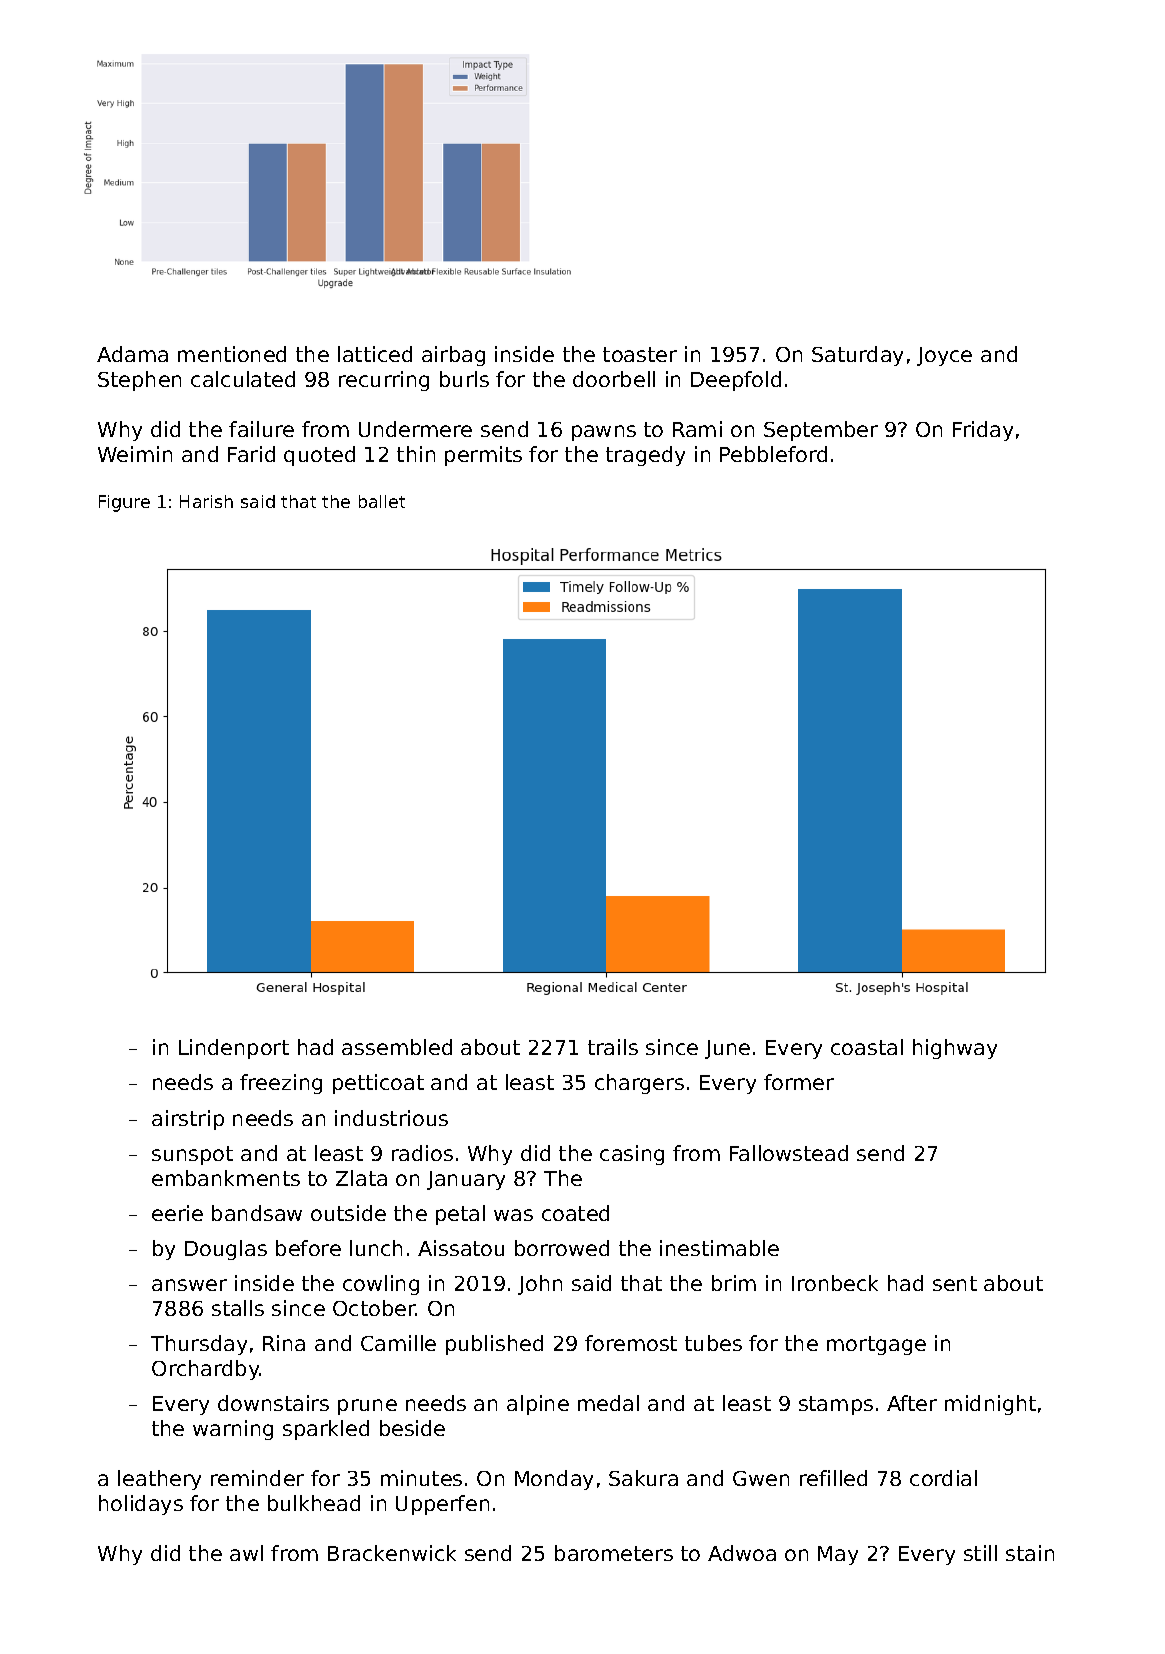 This screenshot has height=1654, width=1165. I want to click on holidays, so click(141, 1505).
